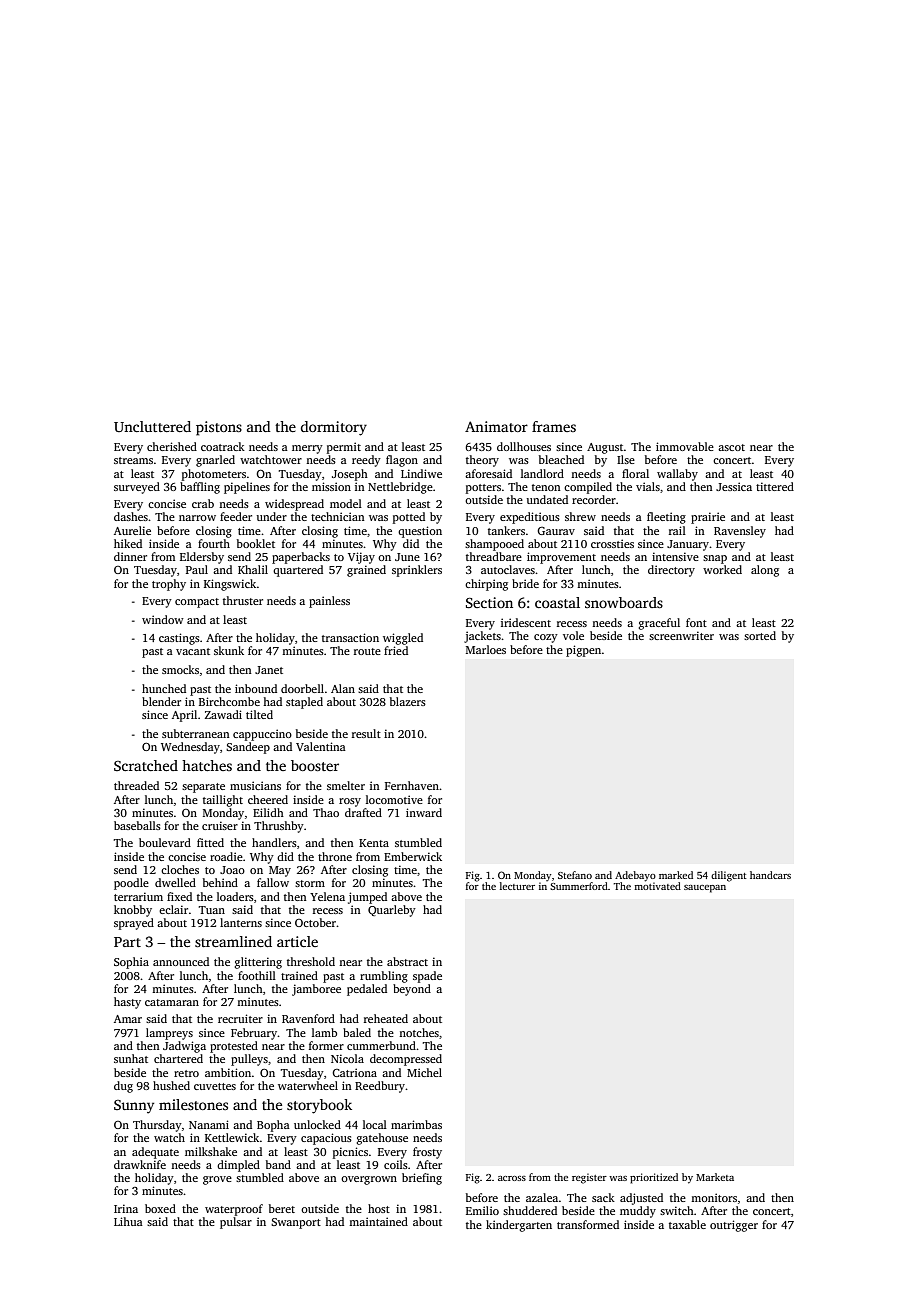 The image size is (908, 1316). I want to click on poodle, so click(131, 884).
